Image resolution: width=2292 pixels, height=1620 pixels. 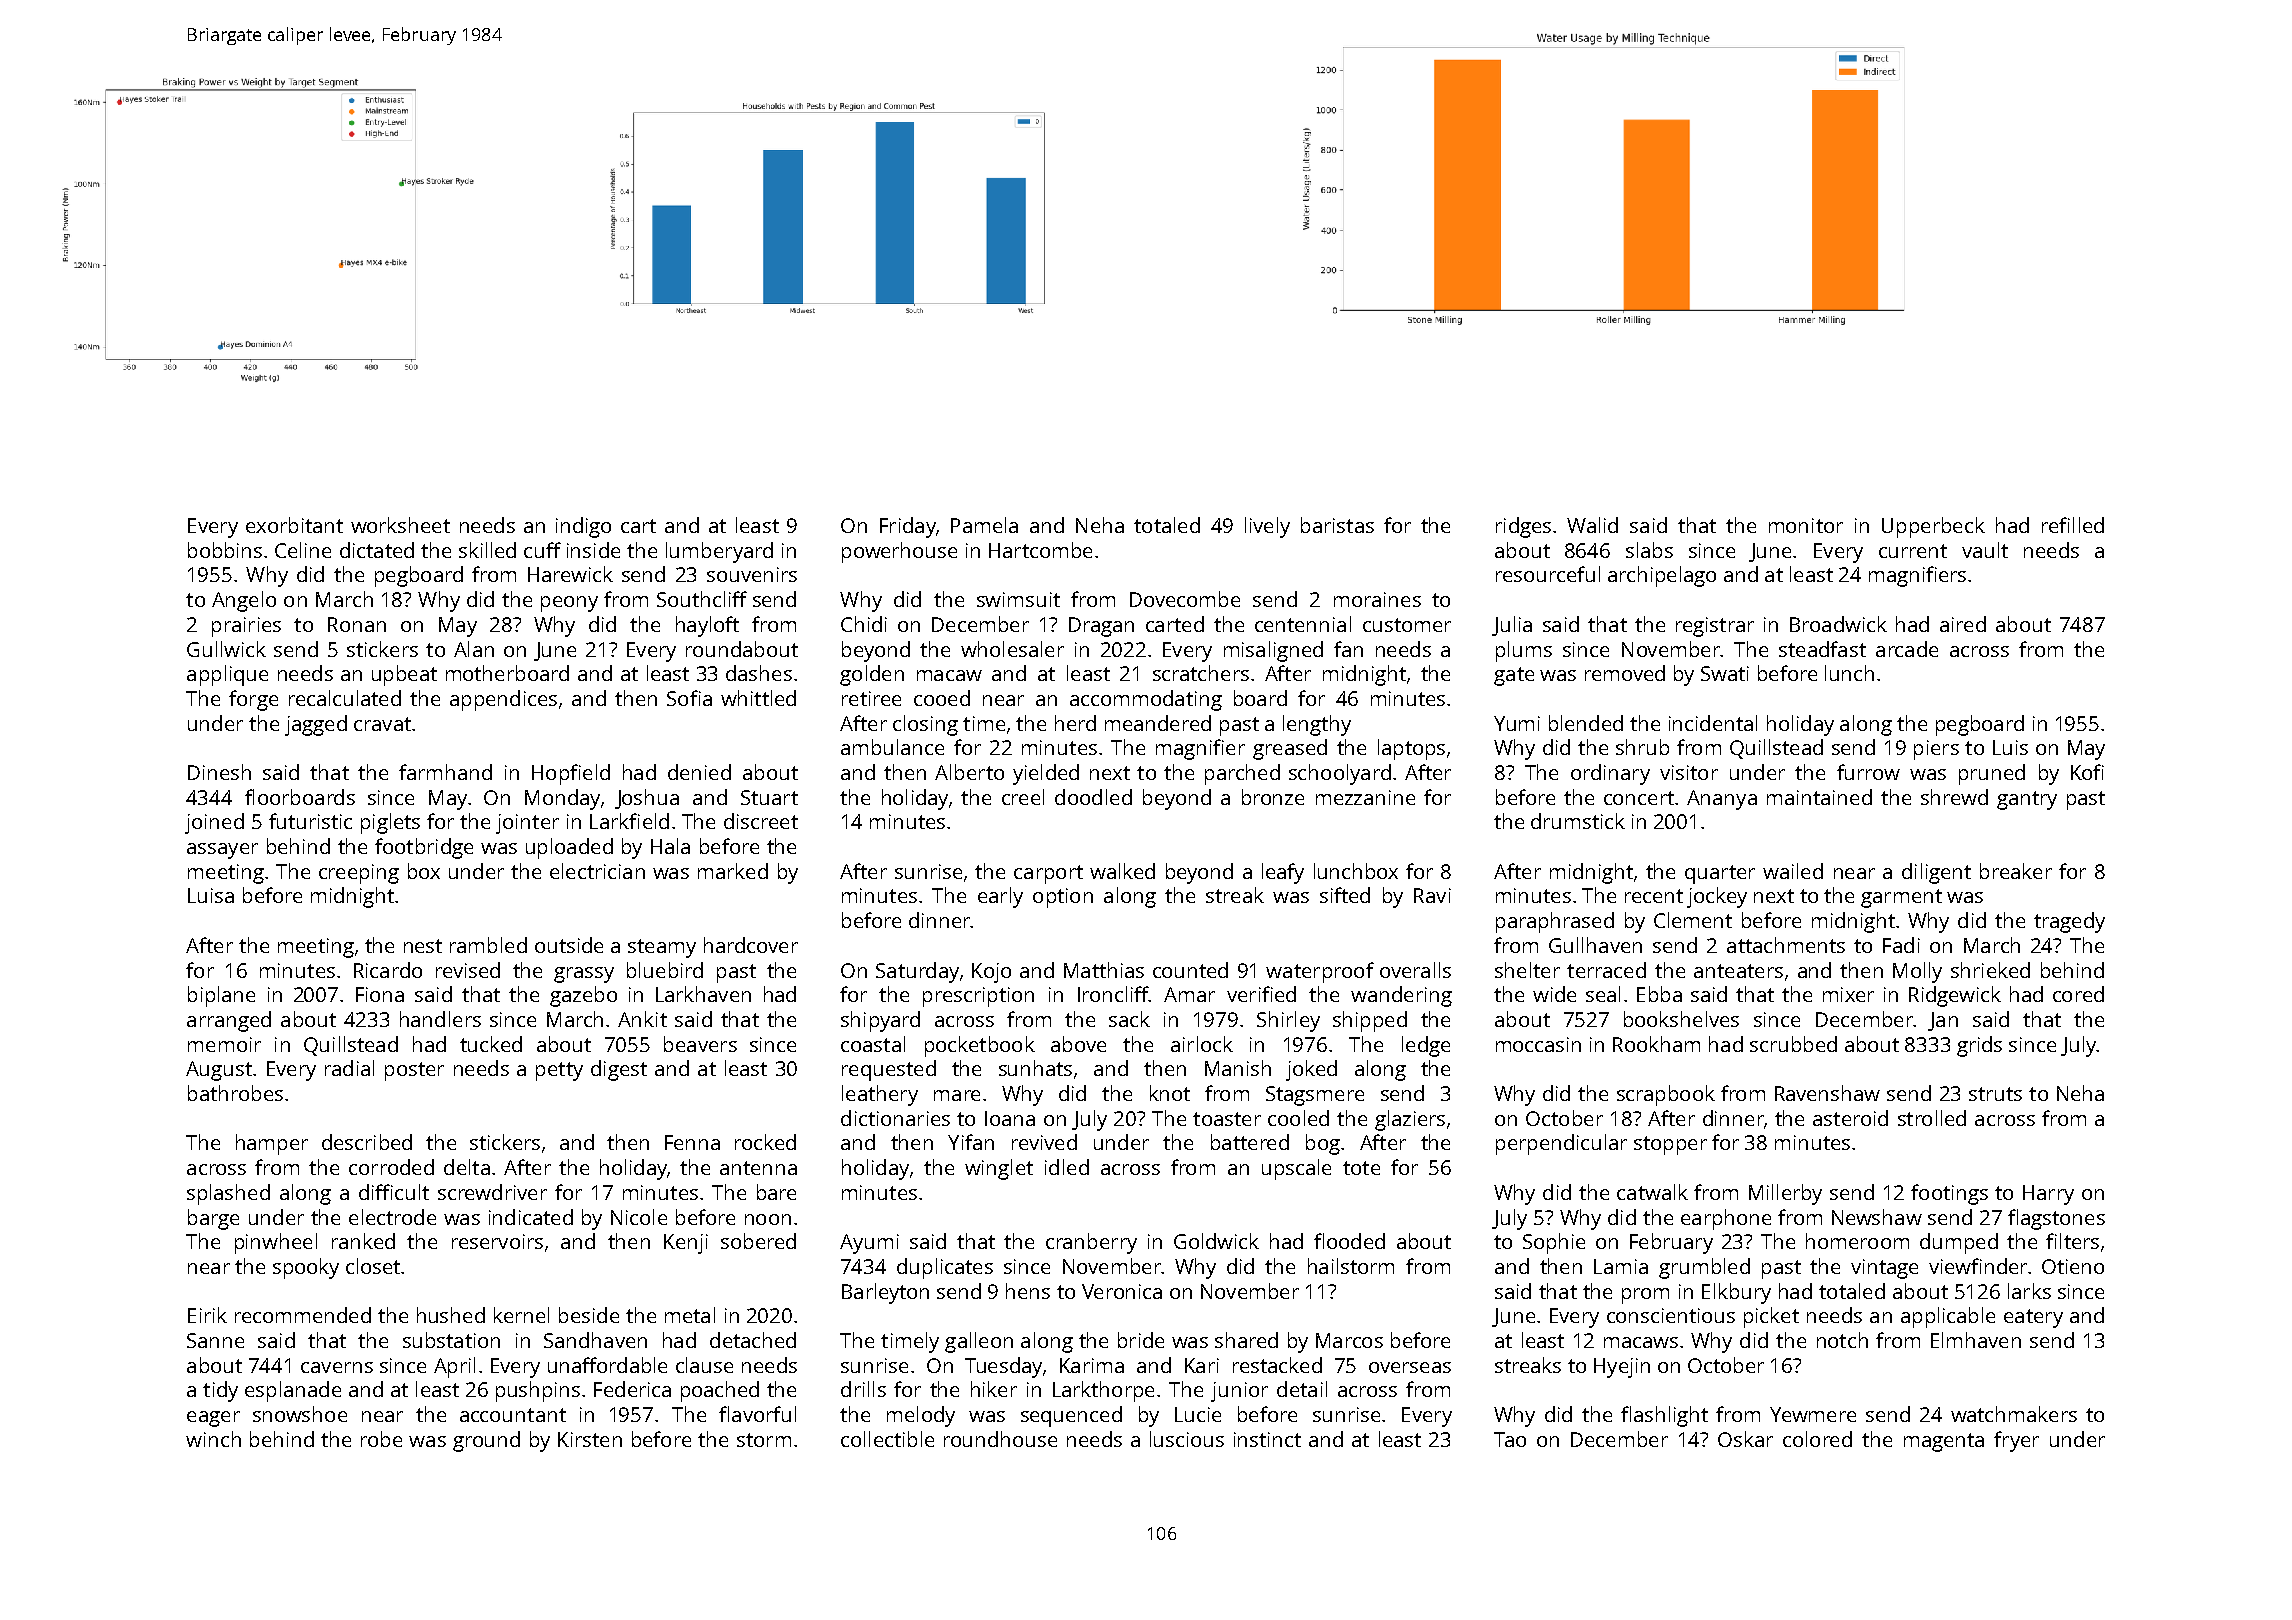 I want to click on winglet, so click(x=999, y=1169).
